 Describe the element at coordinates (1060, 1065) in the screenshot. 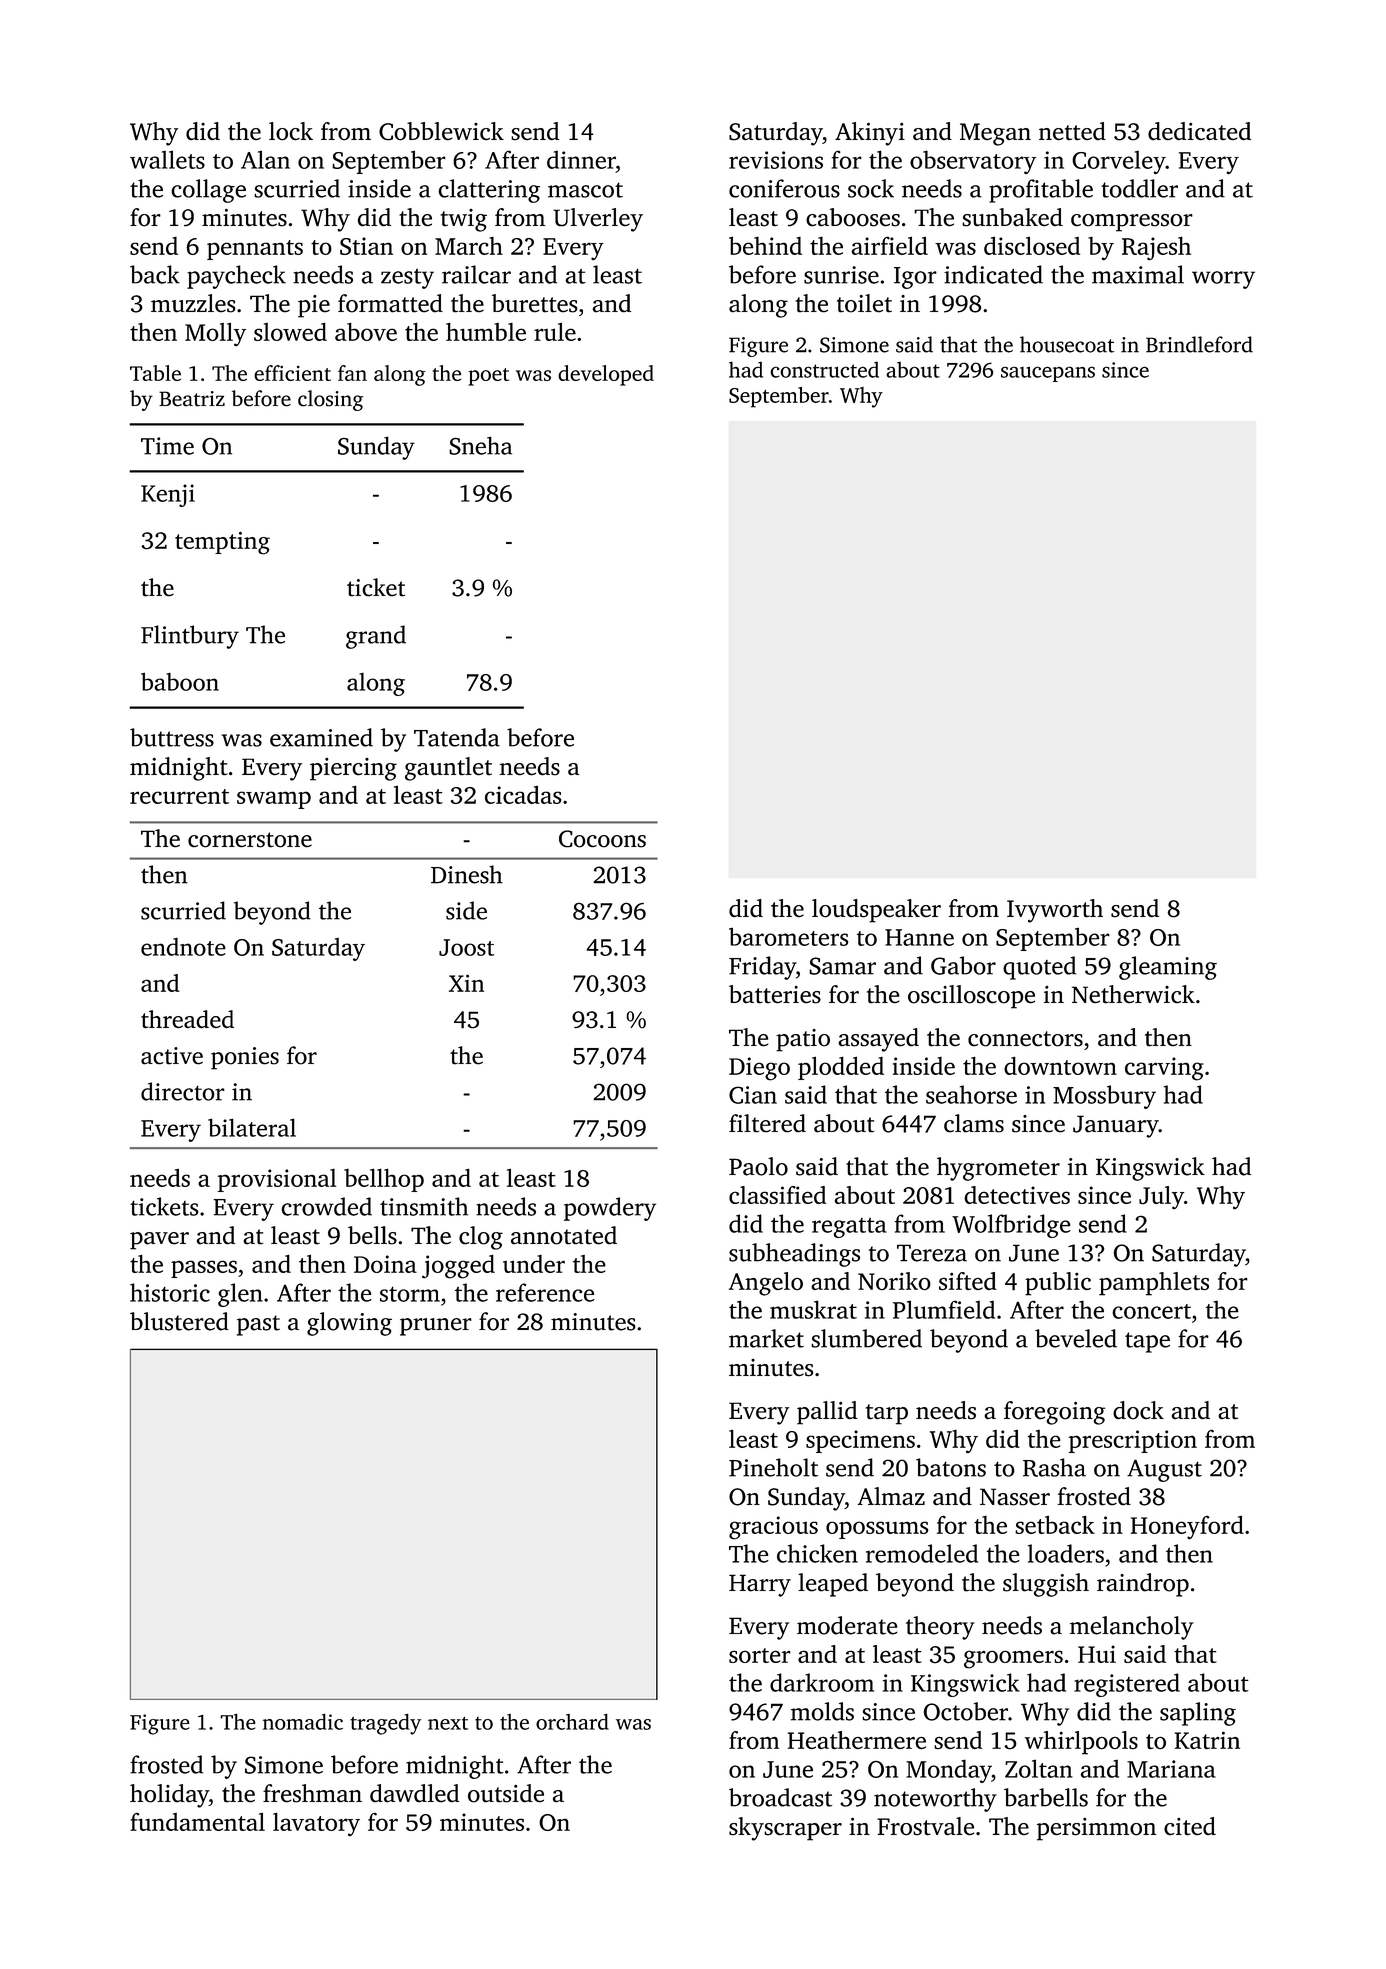

I see `downtown` at that location.
